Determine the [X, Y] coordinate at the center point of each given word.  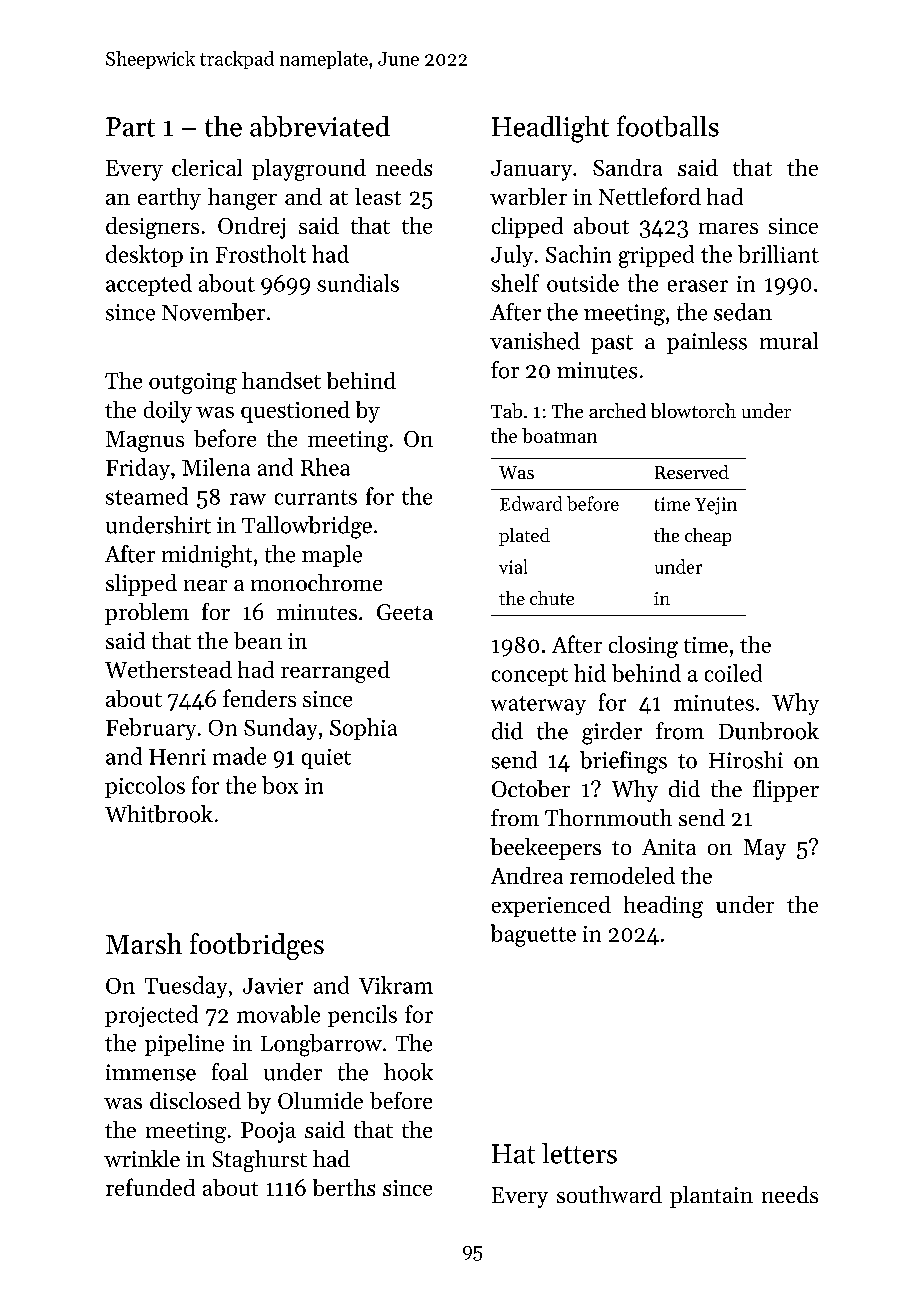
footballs [668, 126]
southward [609, 1194]
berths [344, 1187]
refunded [150, 1187]
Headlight [550, 129]
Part [130, 127]
